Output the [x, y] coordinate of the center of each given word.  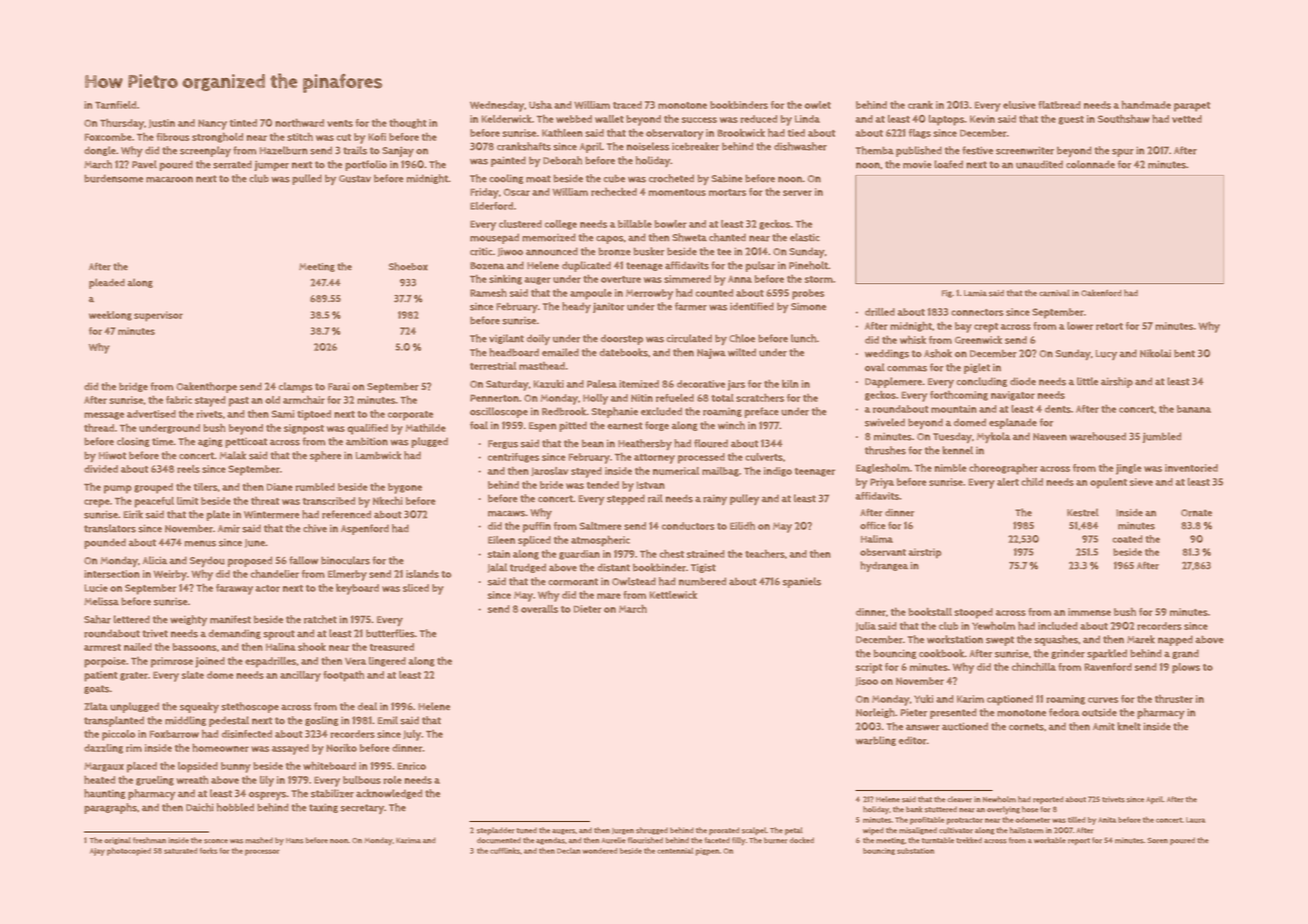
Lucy [1106, 355]
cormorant [573, 582]
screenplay [205, 151]
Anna [740, 279]
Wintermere [271, 515]
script [869, 668]
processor [262, 852]
